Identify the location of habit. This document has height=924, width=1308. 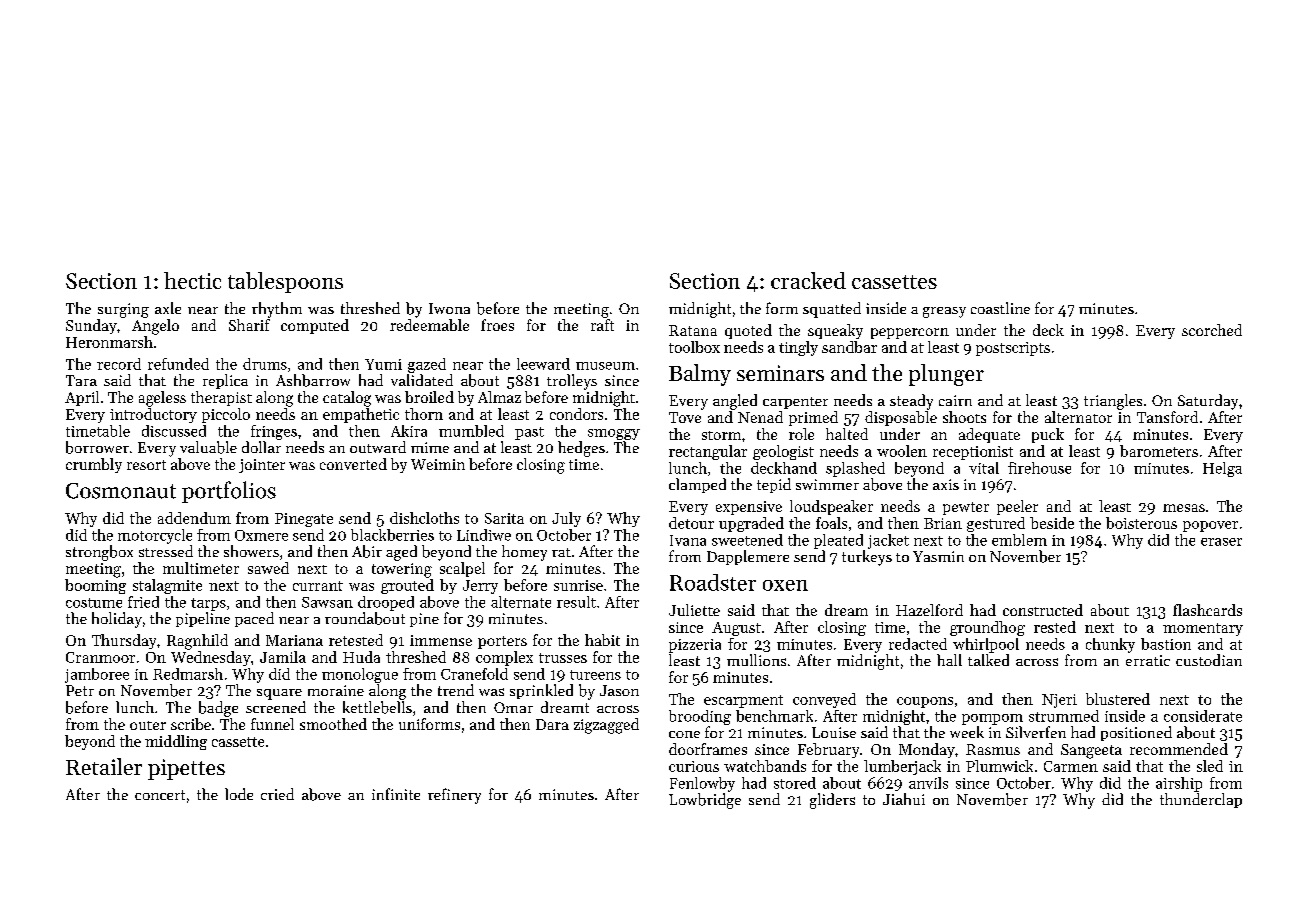
(602, 640).
